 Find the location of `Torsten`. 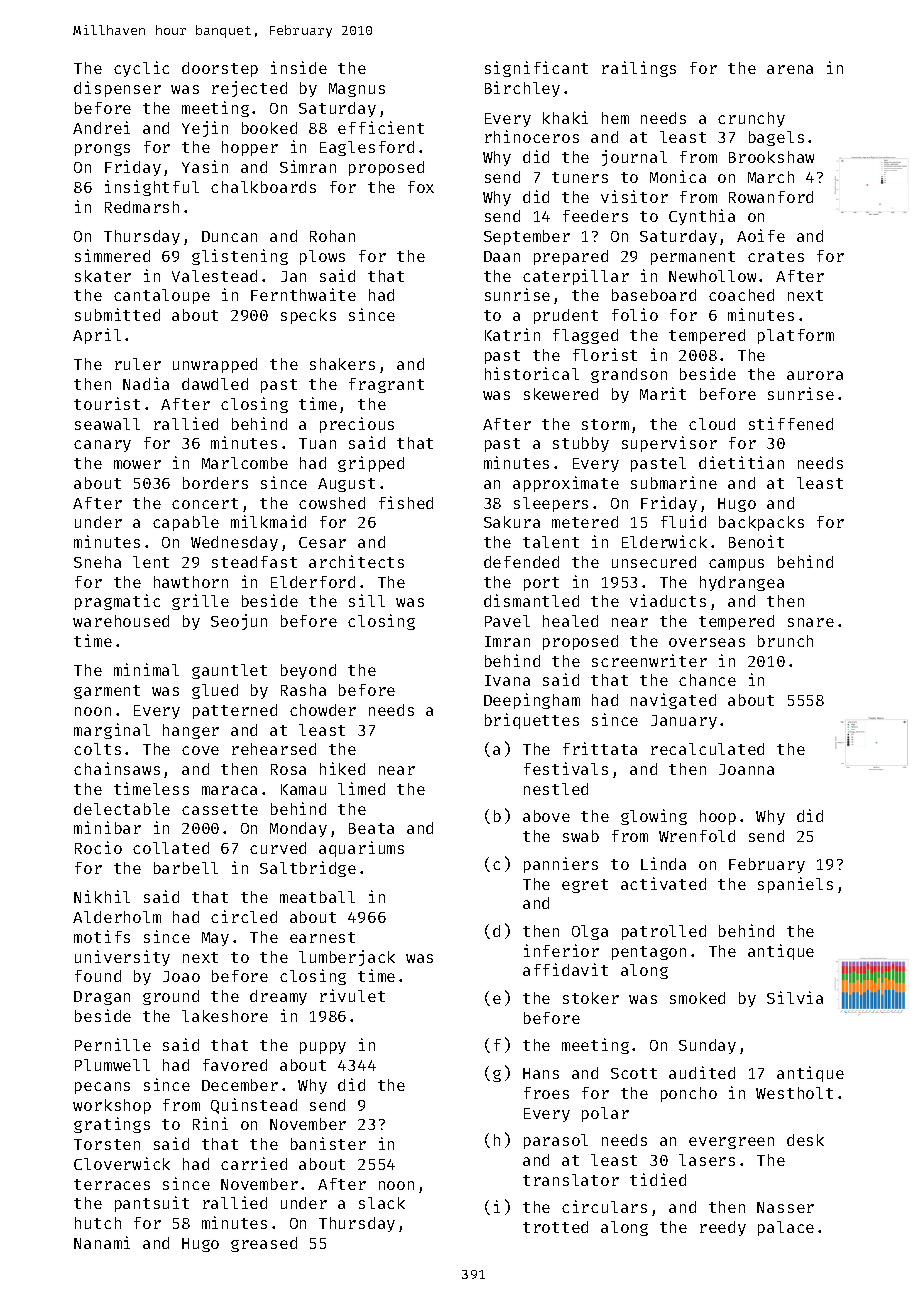

Torsten is located at coordinates (107, 1144).
